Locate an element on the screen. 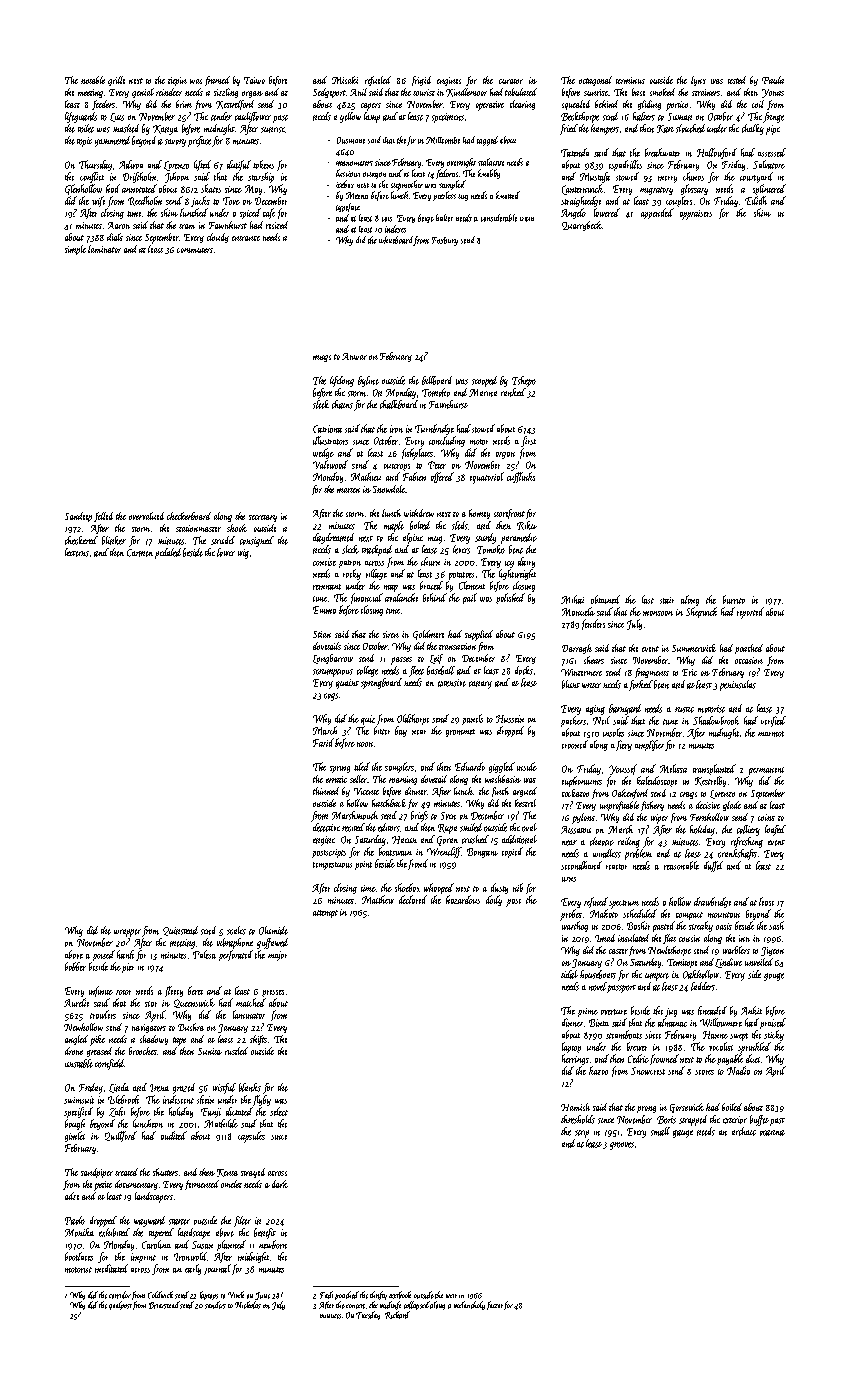 This screenshot has width=849, height=1400. cogs is located at coordinates (331, 697).
